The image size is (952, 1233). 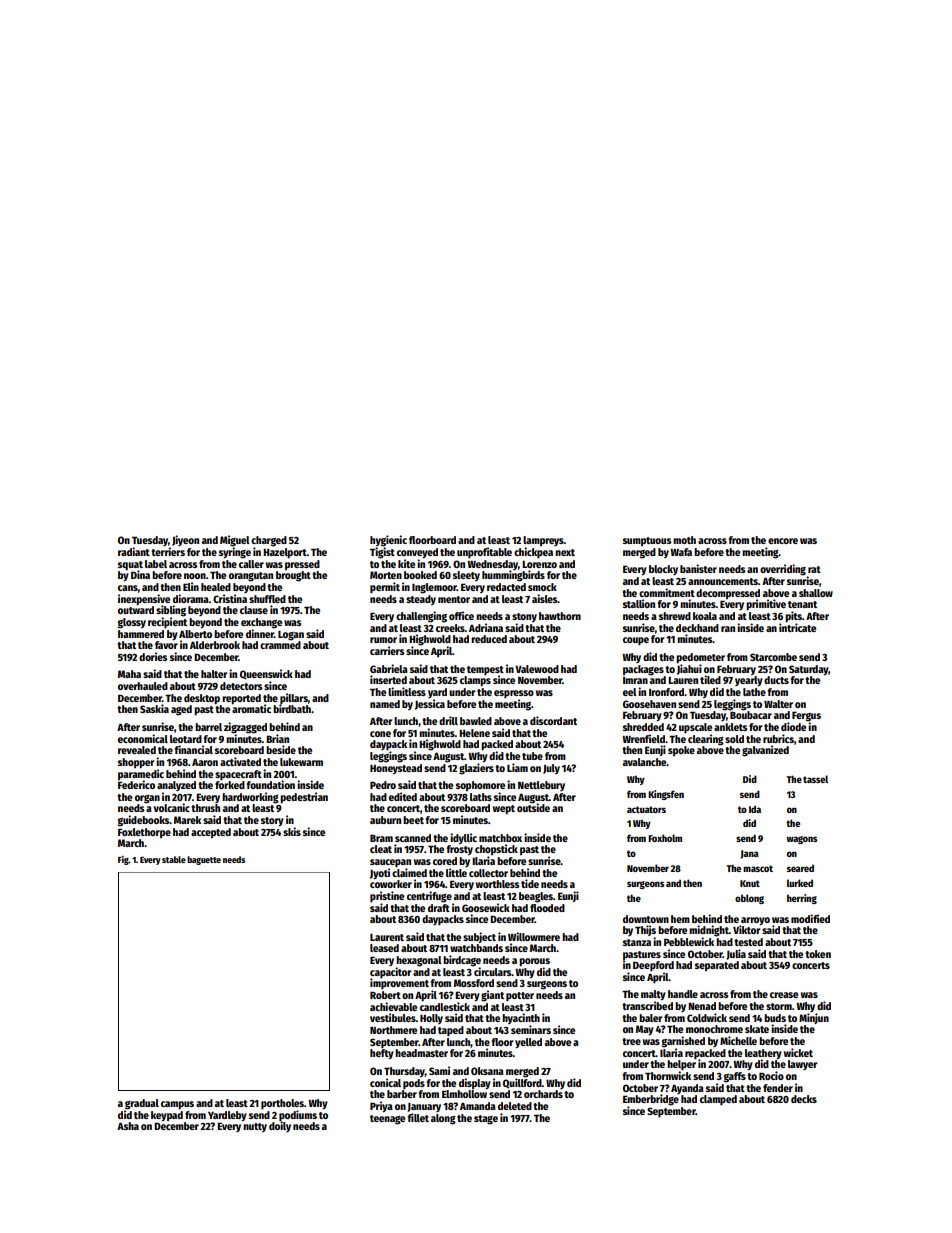 What do you see at coordinates (475, 681) in the screenshot?
I see `clamps` at bounding box center [475, 681].
